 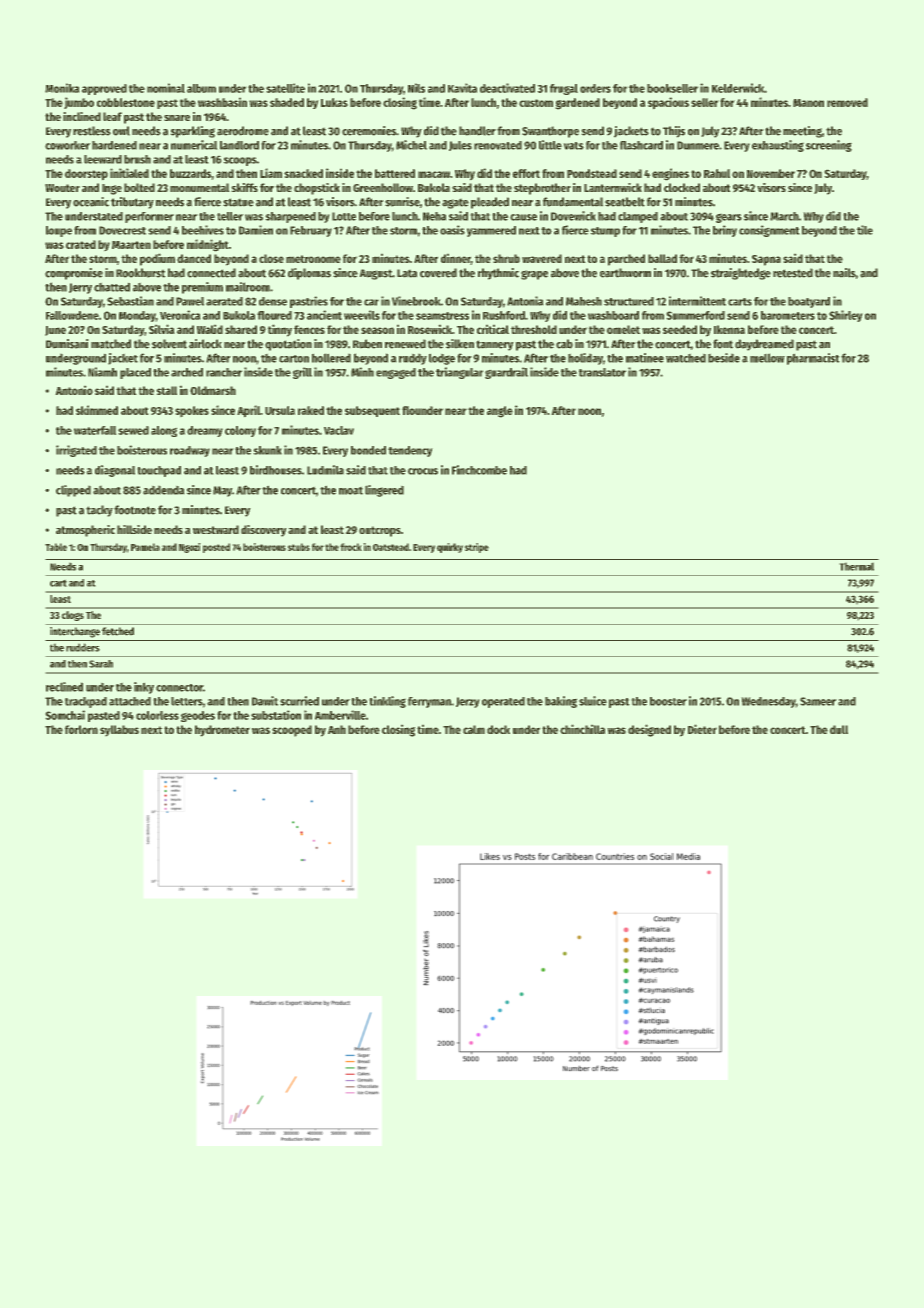 I want to click on dull, so click(x=839, y=729).
